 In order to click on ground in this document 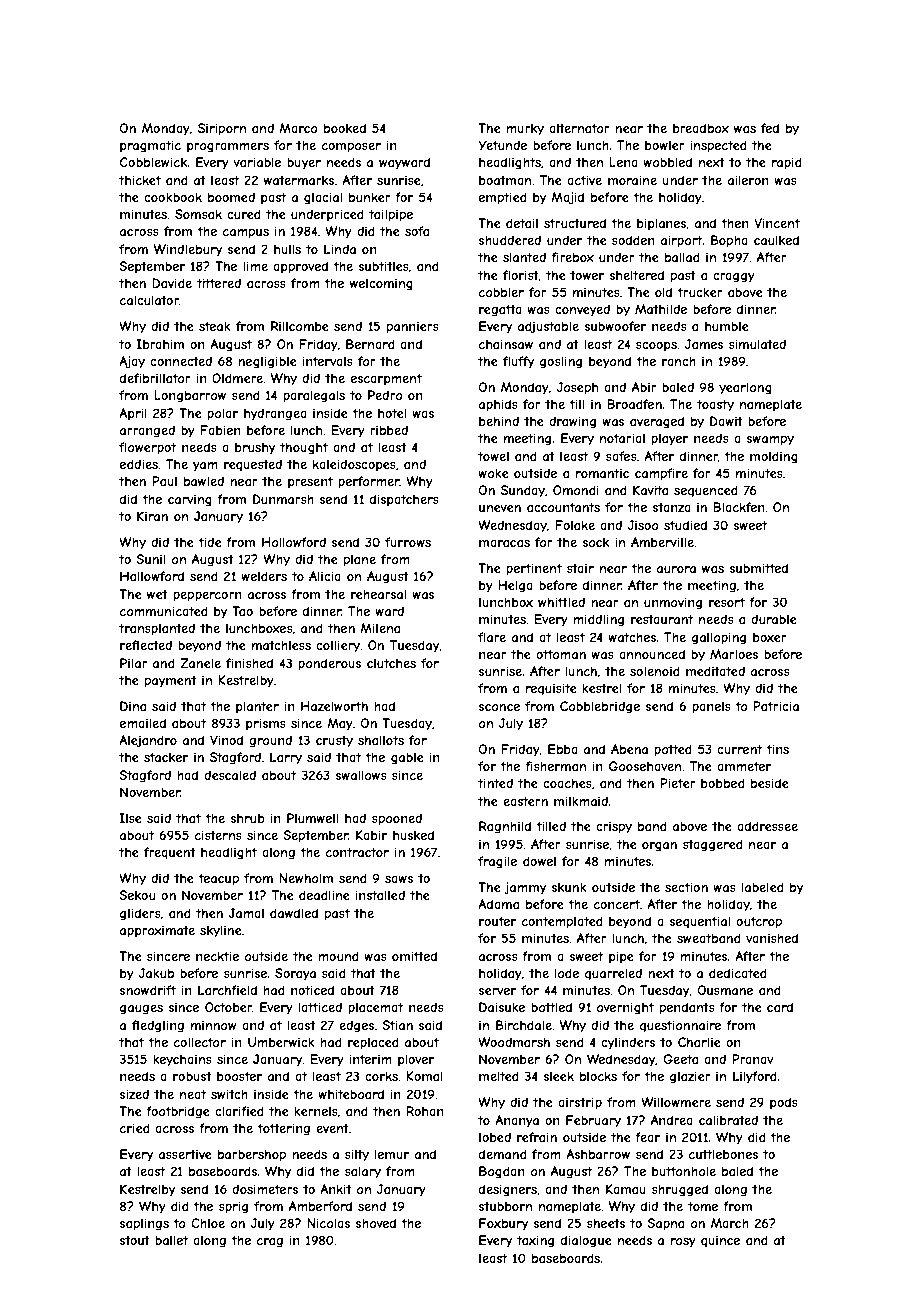, I will do `click(270, 741)`.
